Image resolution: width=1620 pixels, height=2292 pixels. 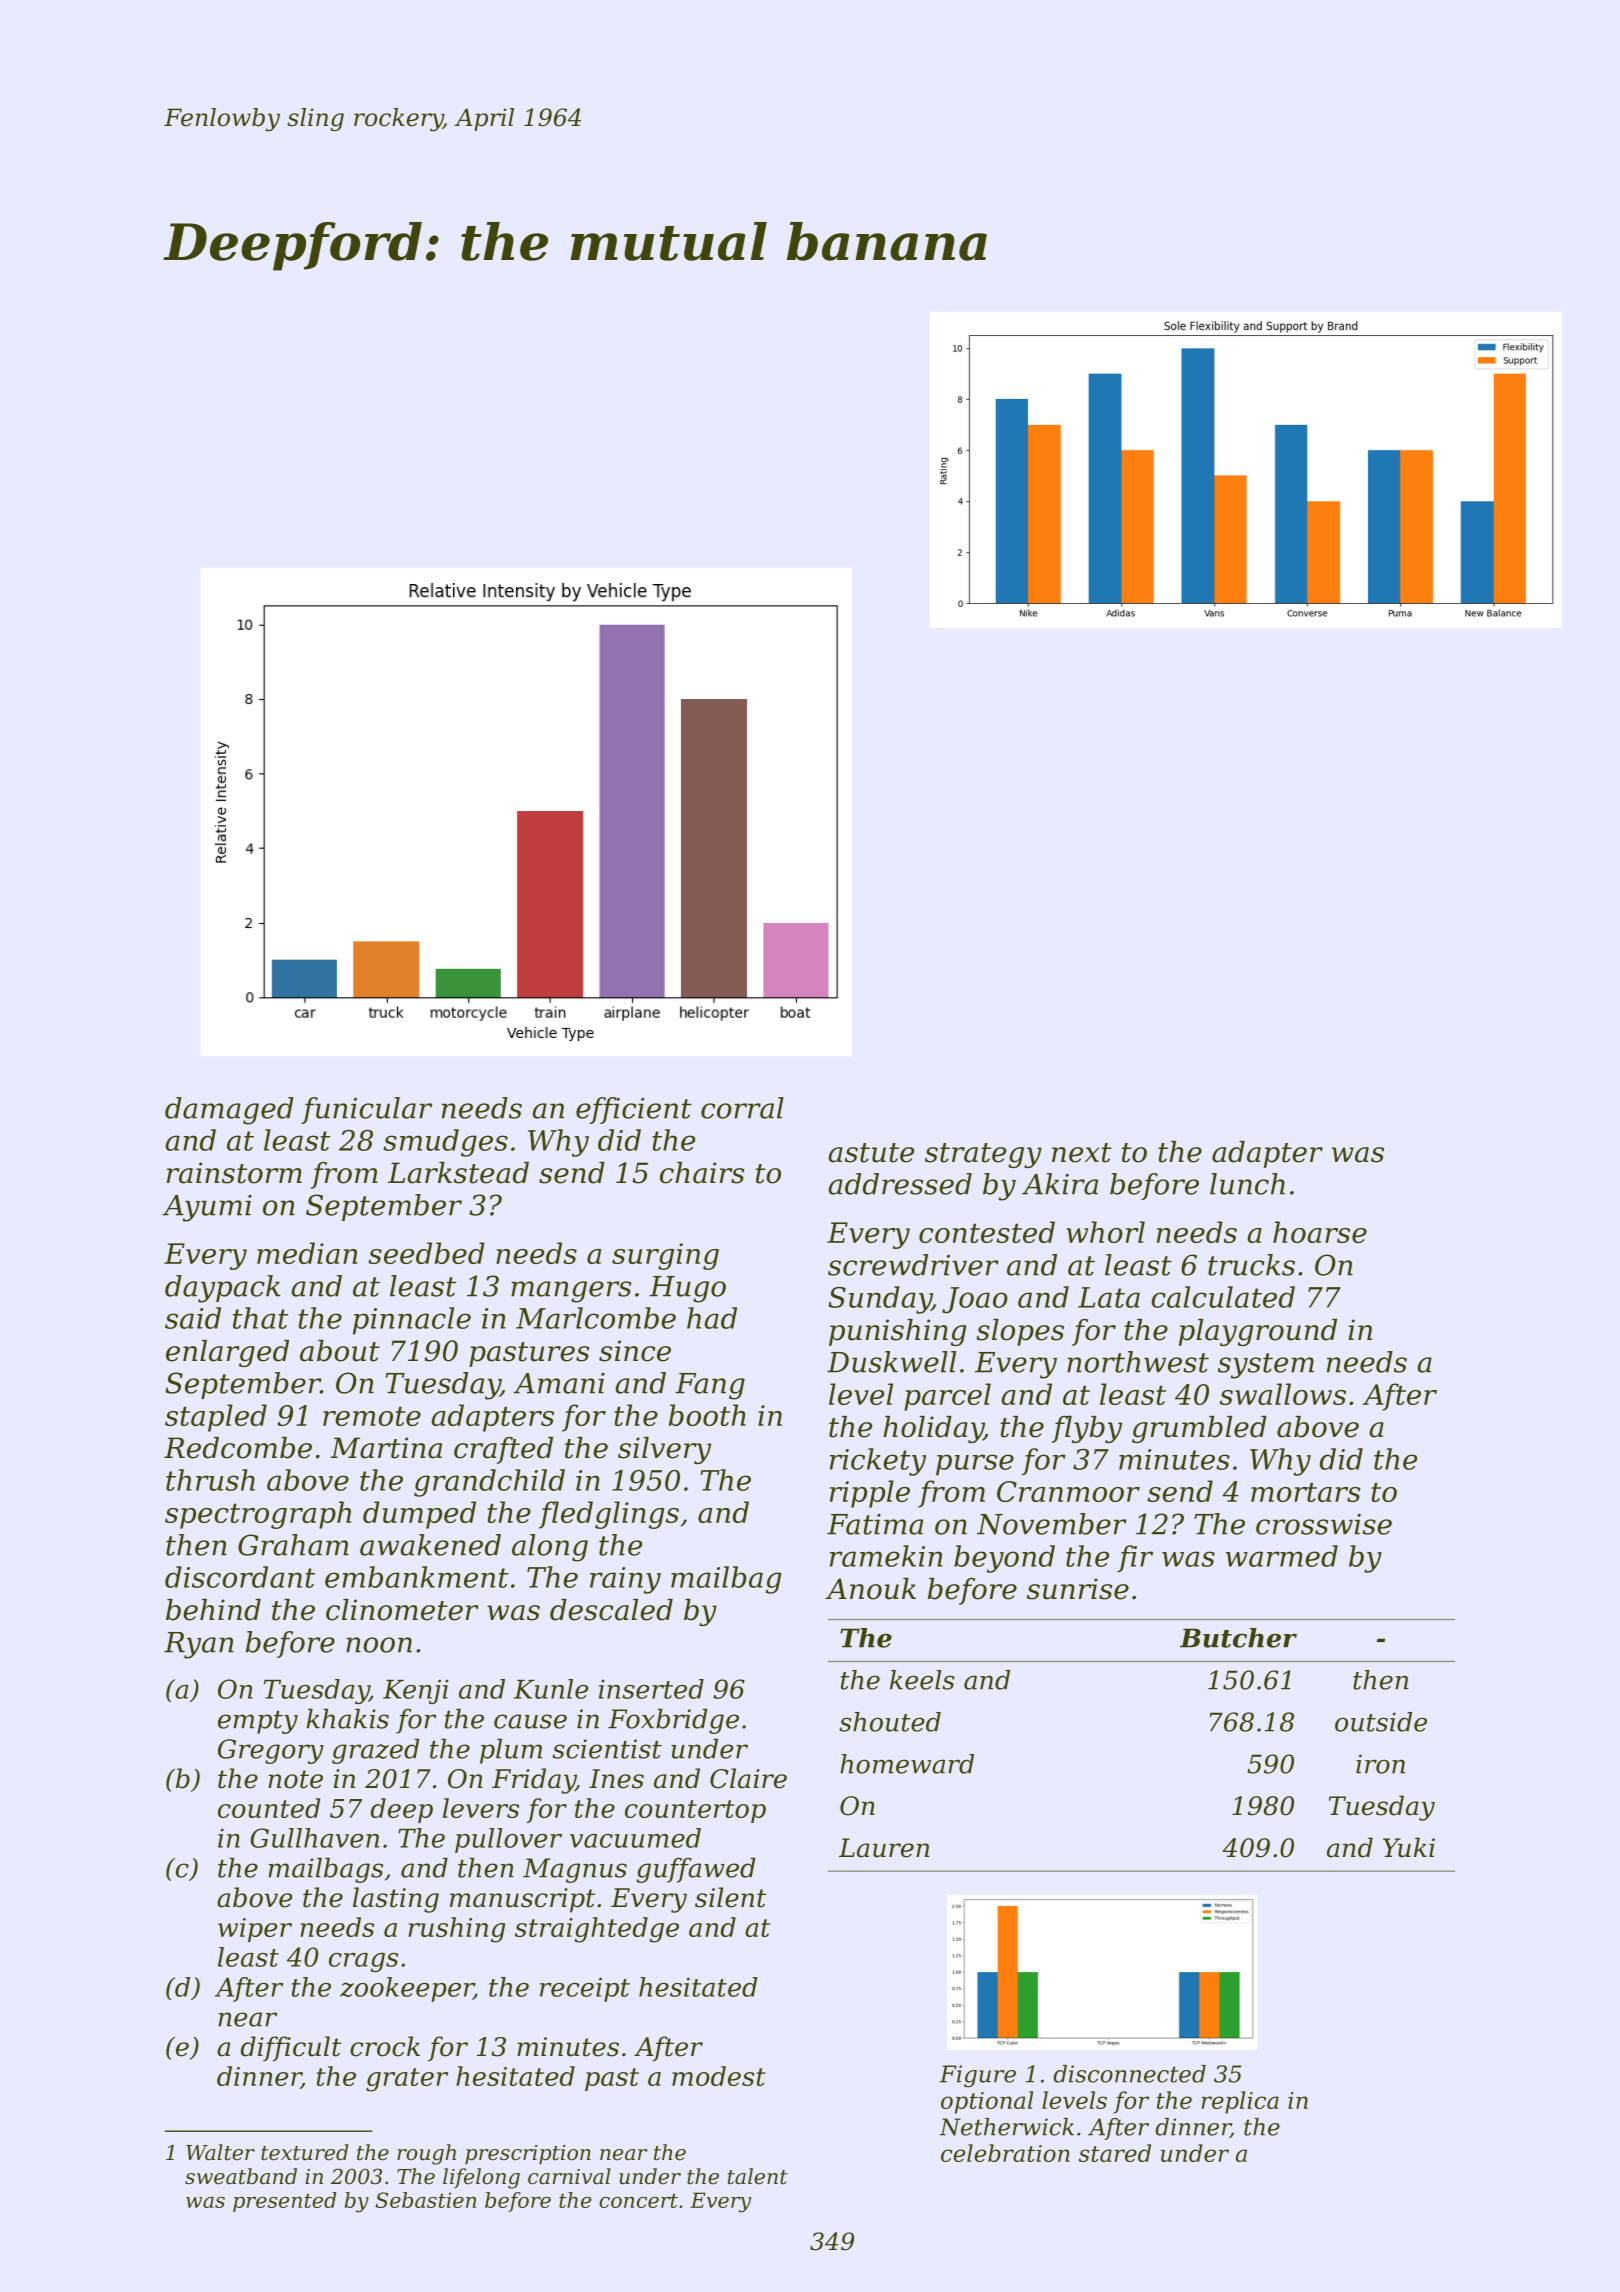 I want to click on lasting, so click(x=396, y=1900).
